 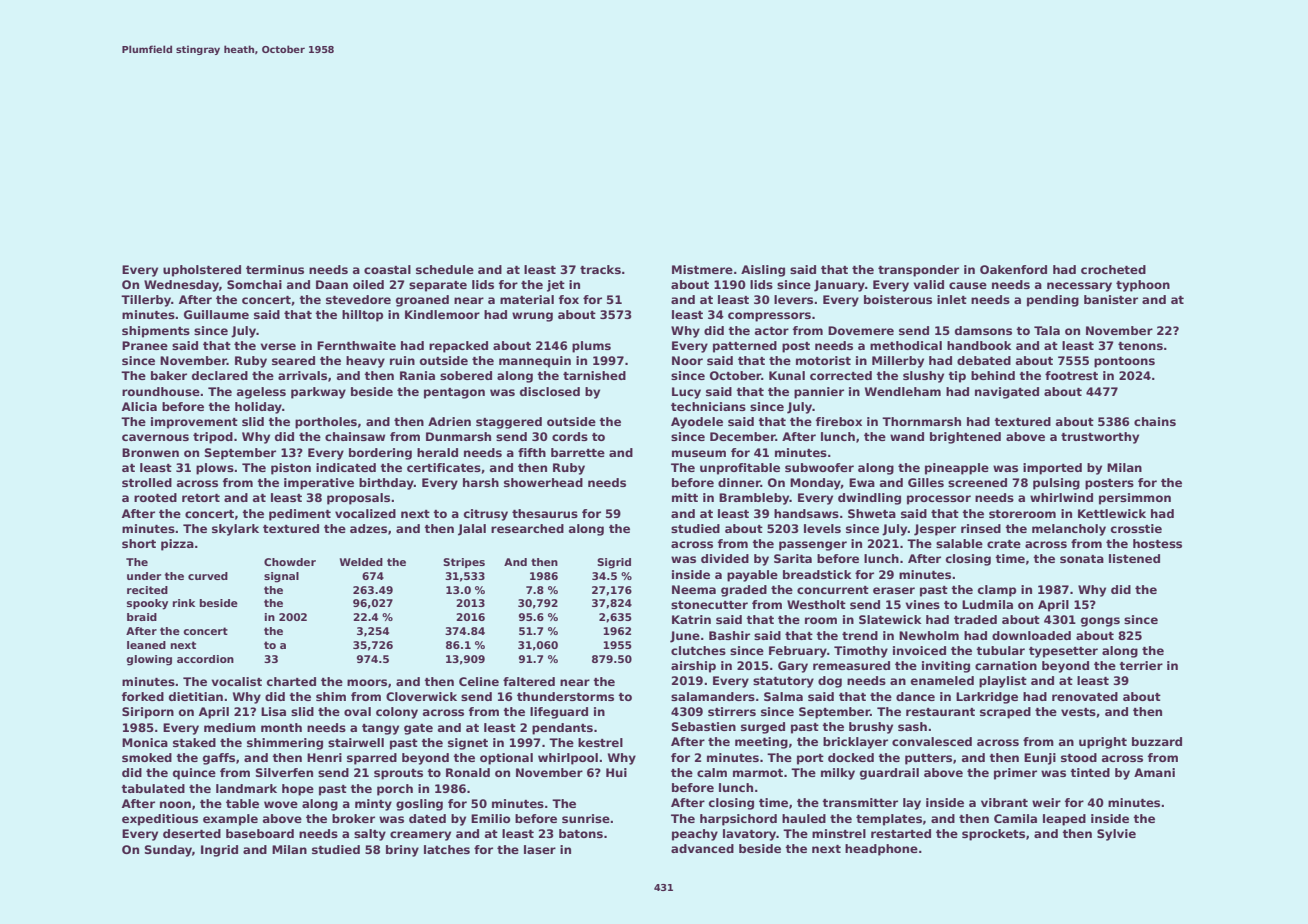 What do you see at coordinates (798, 652) in the screenshot?
I see `February` at bounding box center [798, 652].
